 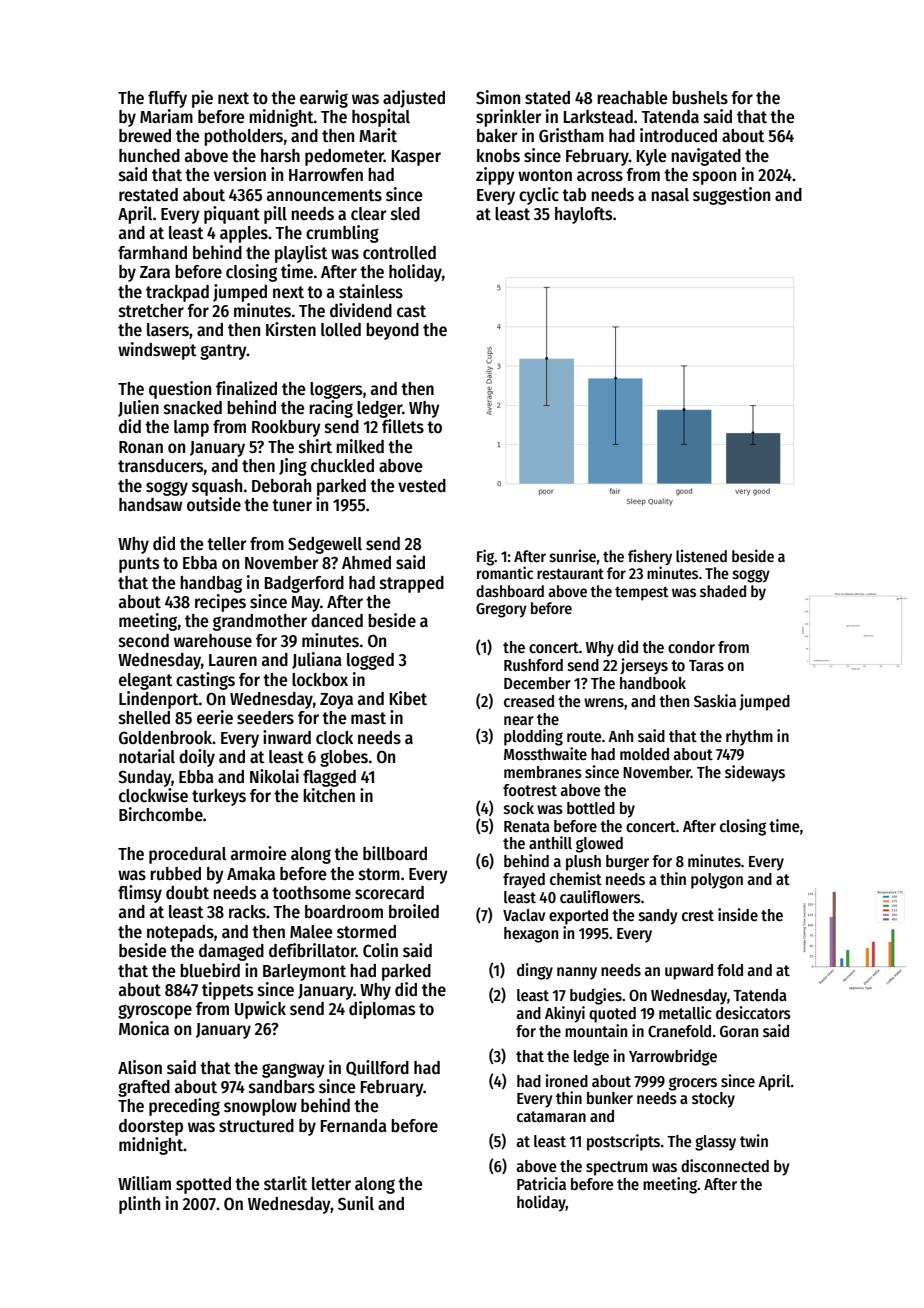 What do you see at coordinates (380, 950) in the image?
I see `Colin` at bounding box center [380, 950].
